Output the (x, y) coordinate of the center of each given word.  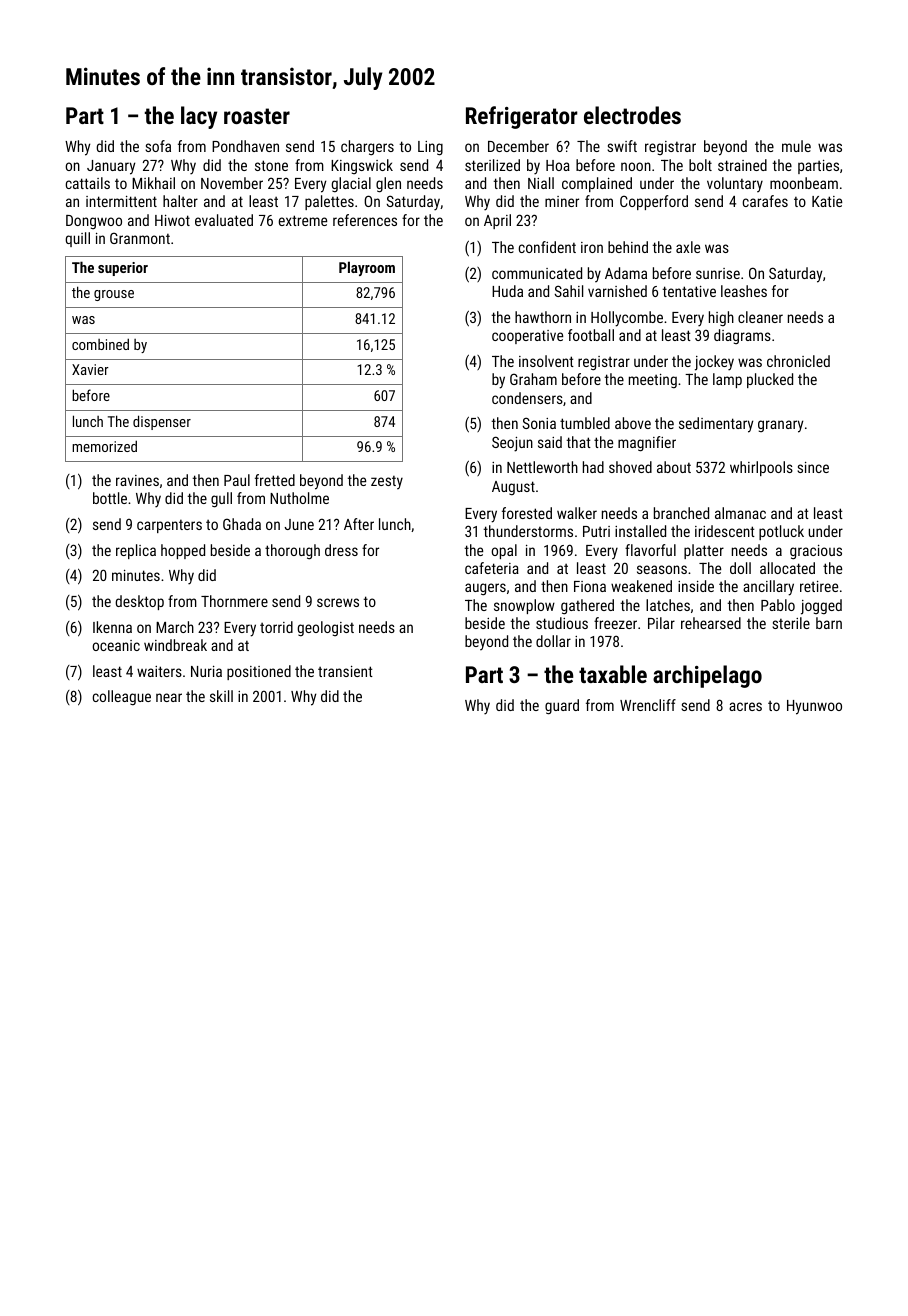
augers (485, 589)
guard (562, 707)
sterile (791, 623)
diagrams (742, 336)
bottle (110, 498)
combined (100, 344)
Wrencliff (648, 705)
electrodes (632, 115)
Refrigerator (522, 117)
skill (221, 696)
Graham (533, 379)
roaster (257, 116)
